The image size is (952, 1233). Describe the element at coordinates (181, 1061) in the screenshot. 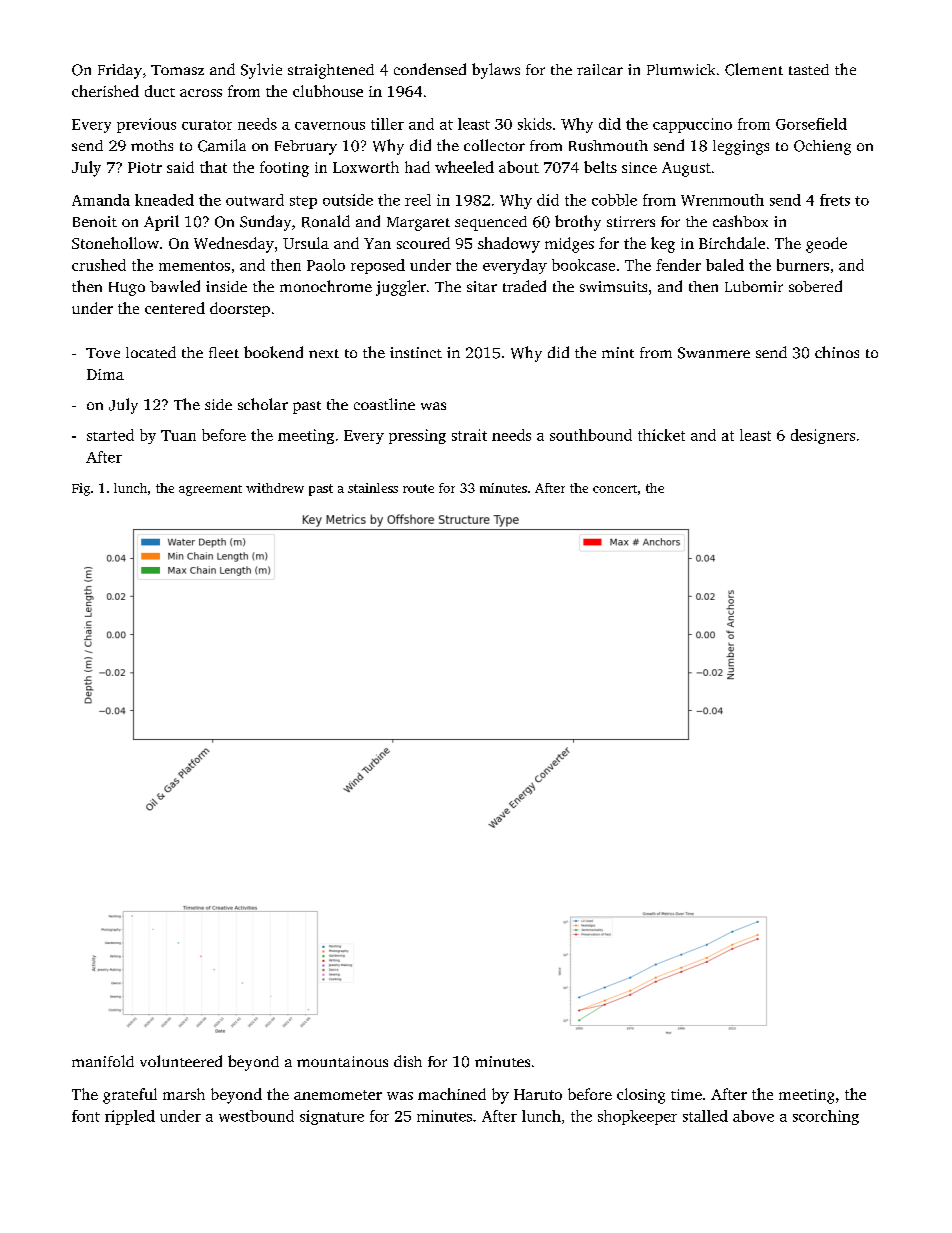

I see `volunteered` at that location.
